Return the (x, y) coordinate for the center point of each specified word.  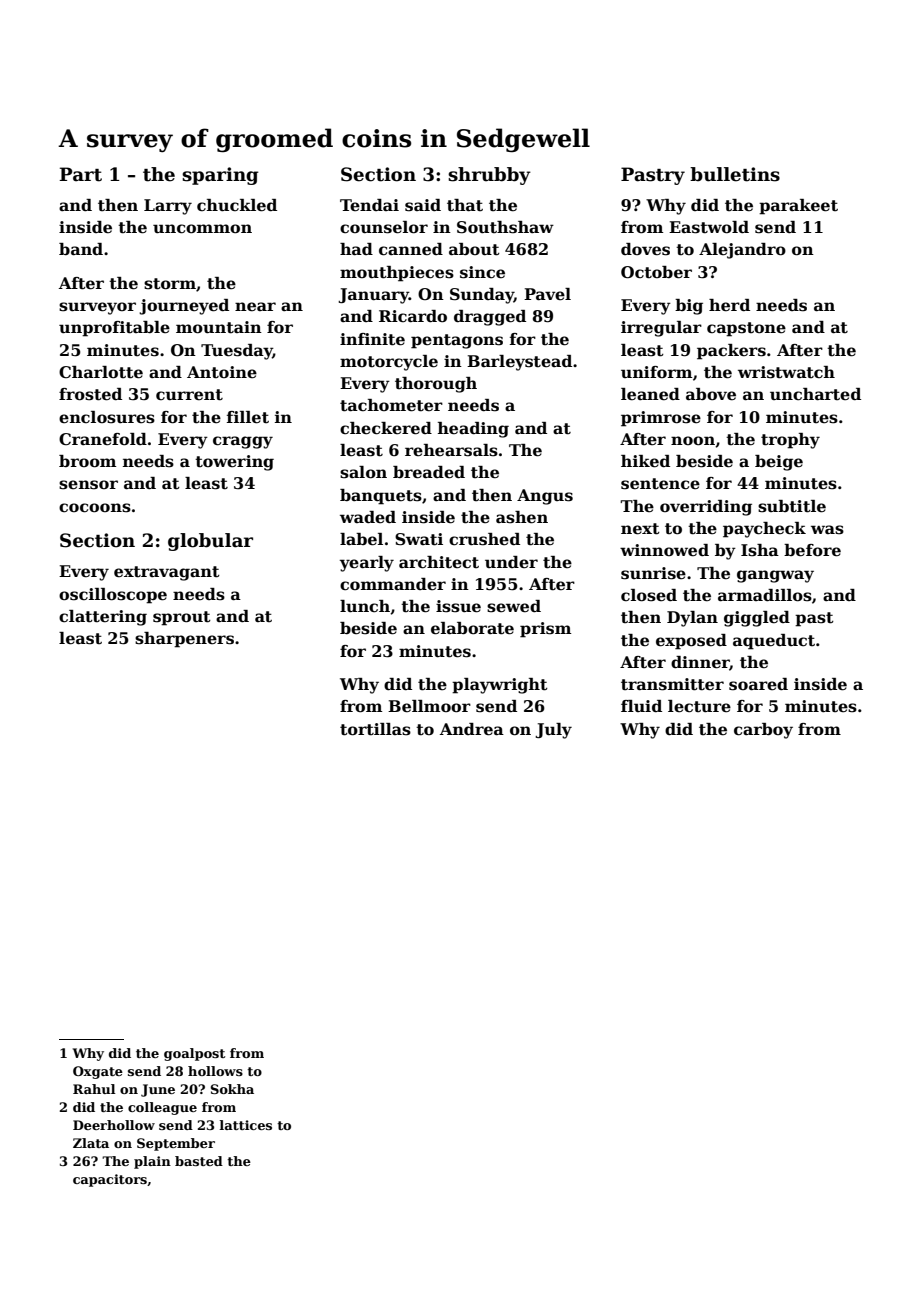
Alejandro (742, 251)
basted (199, 1161)
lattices (245, 1125)
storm (170, 284)
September (176, 1144)
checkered (386, 428)
